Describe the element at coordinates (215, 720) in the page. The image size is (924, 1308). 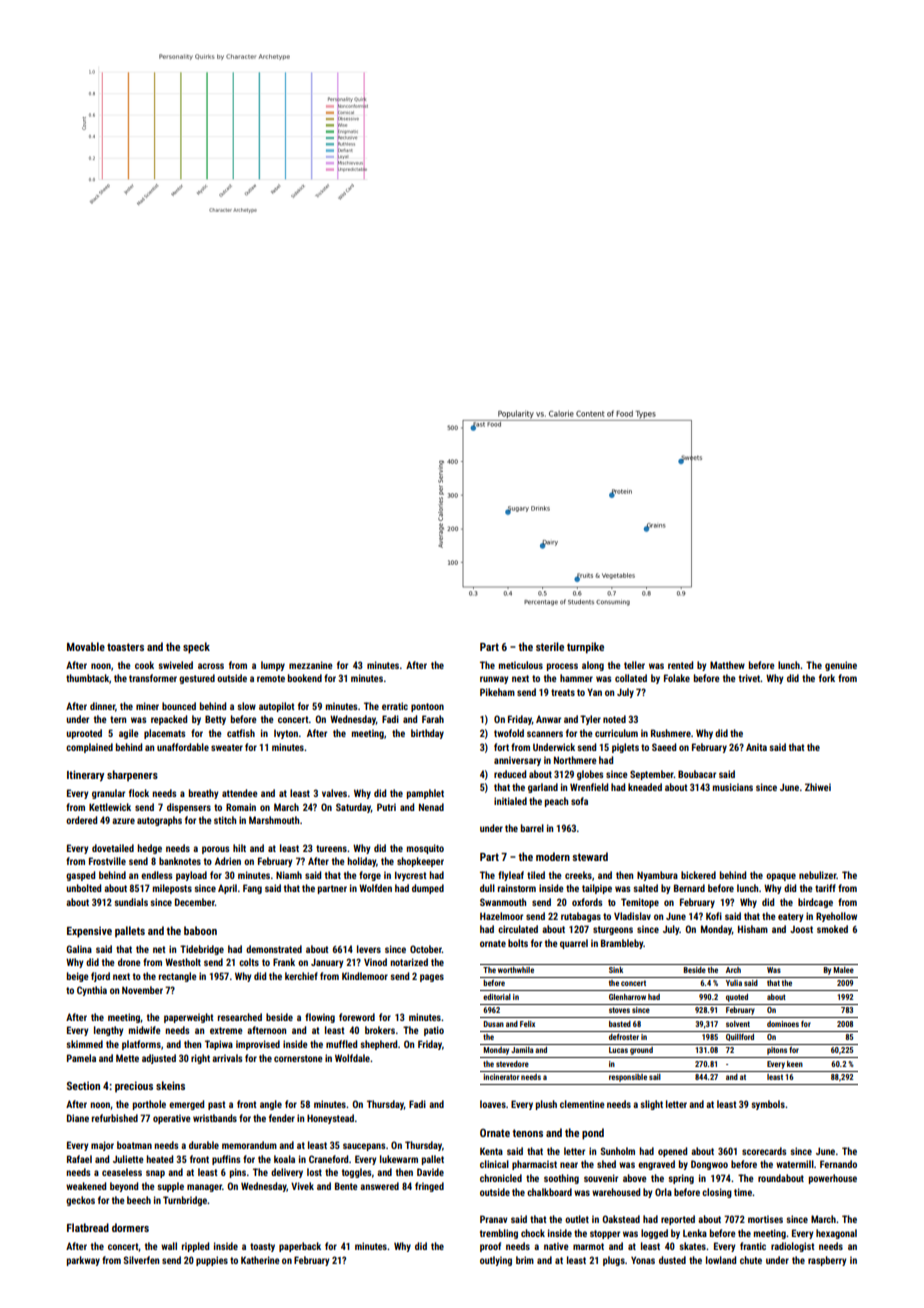
I see `Betty` at that location.
